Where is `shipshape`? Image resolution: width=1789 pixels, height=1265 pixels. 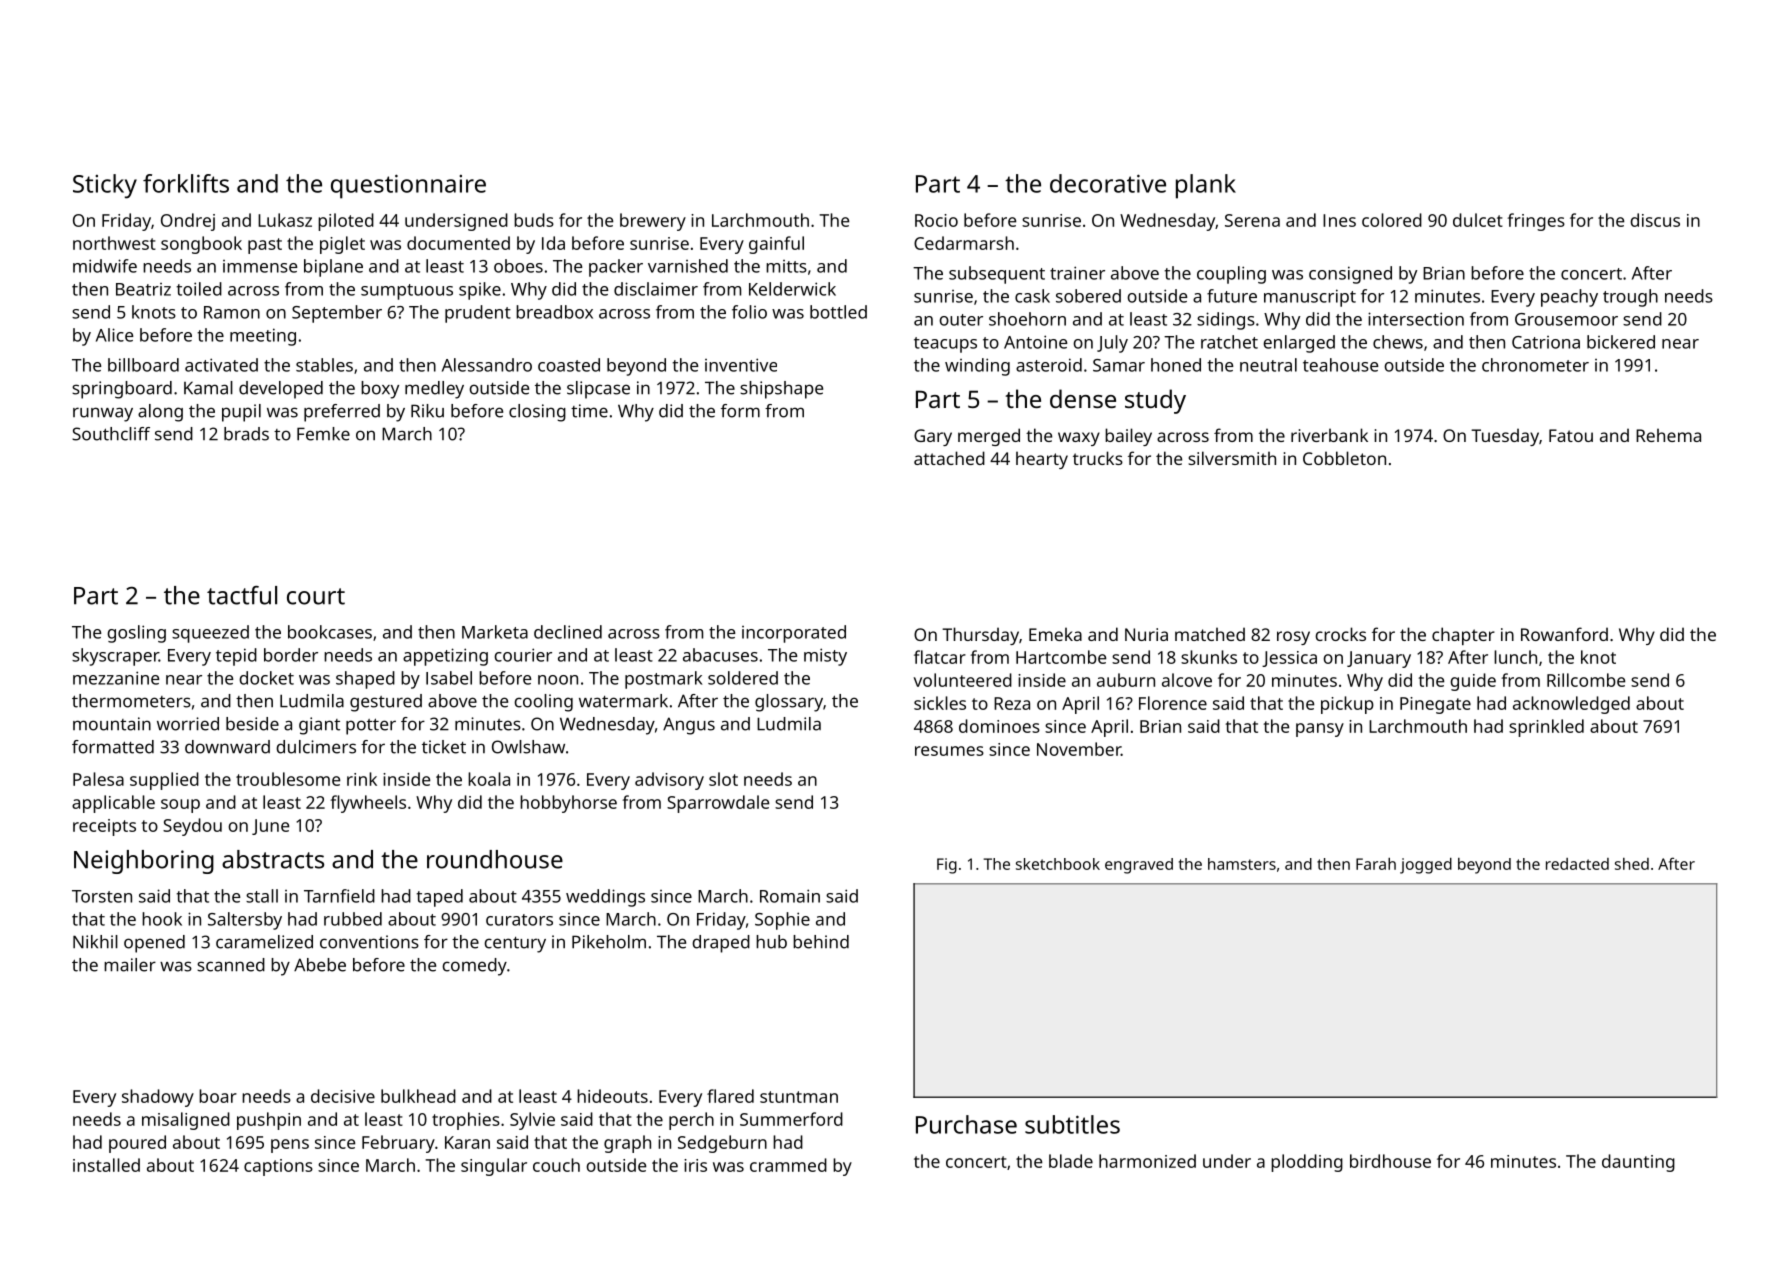
shipshape is located at coordinates (781, 390).
